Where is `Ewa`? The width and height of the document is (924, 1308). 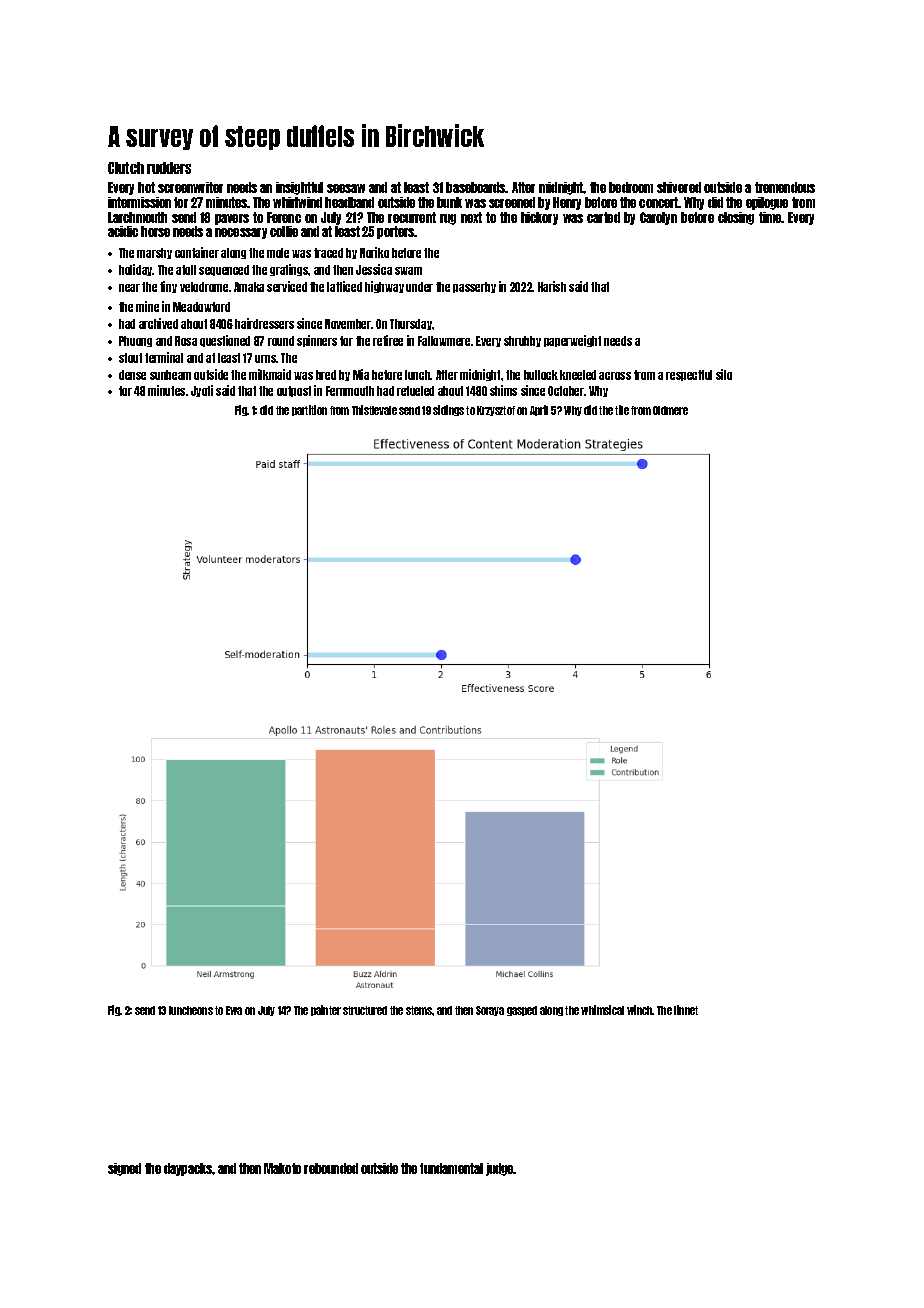 Ewa is located at coordinates (234, 1010).
